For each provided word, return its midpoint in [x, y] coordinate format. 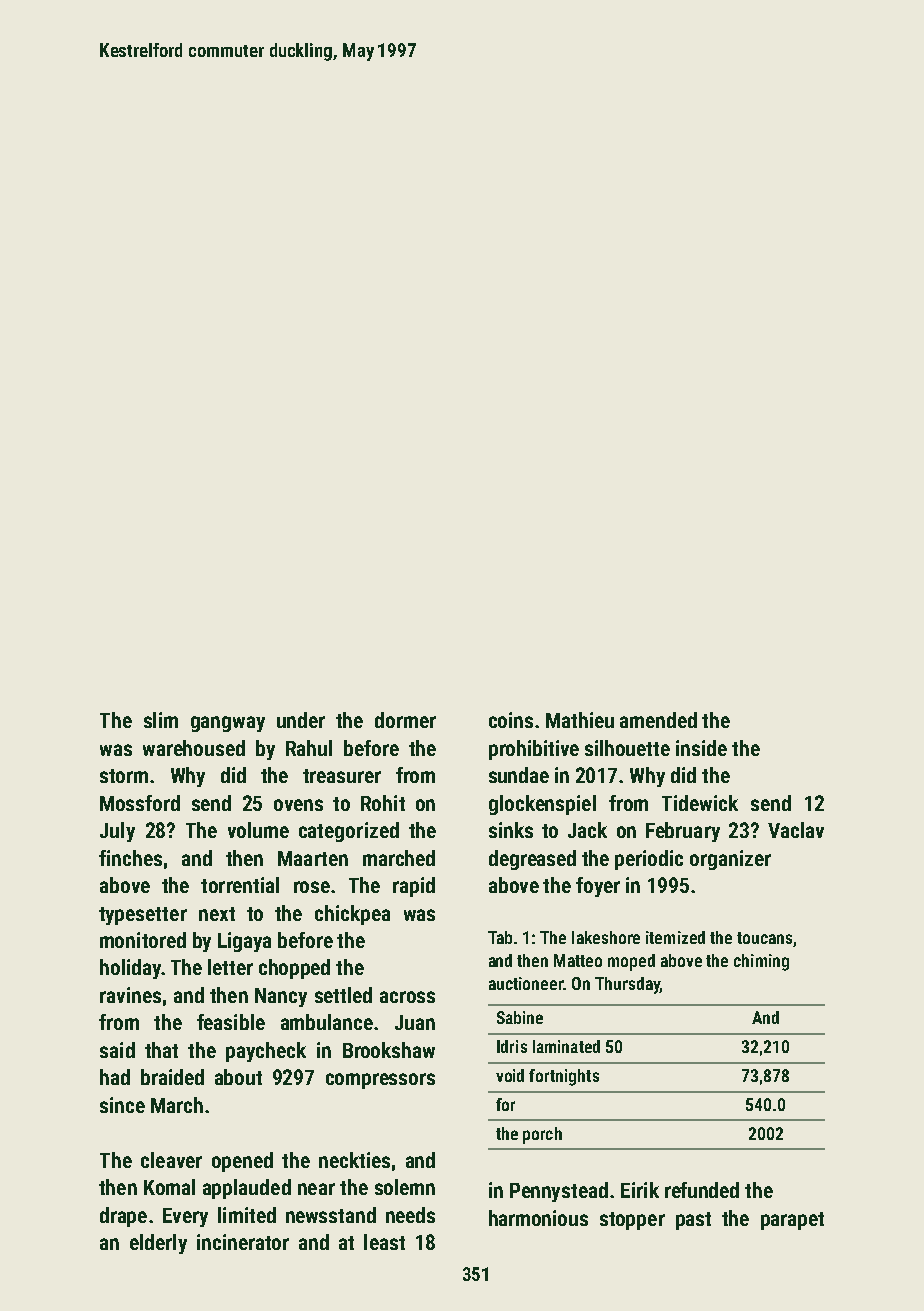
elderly [158, 1244]
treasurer [342, 776]
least [384, 1242]
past [693, 1221]
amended [658, 720]
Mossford [140, 803]
